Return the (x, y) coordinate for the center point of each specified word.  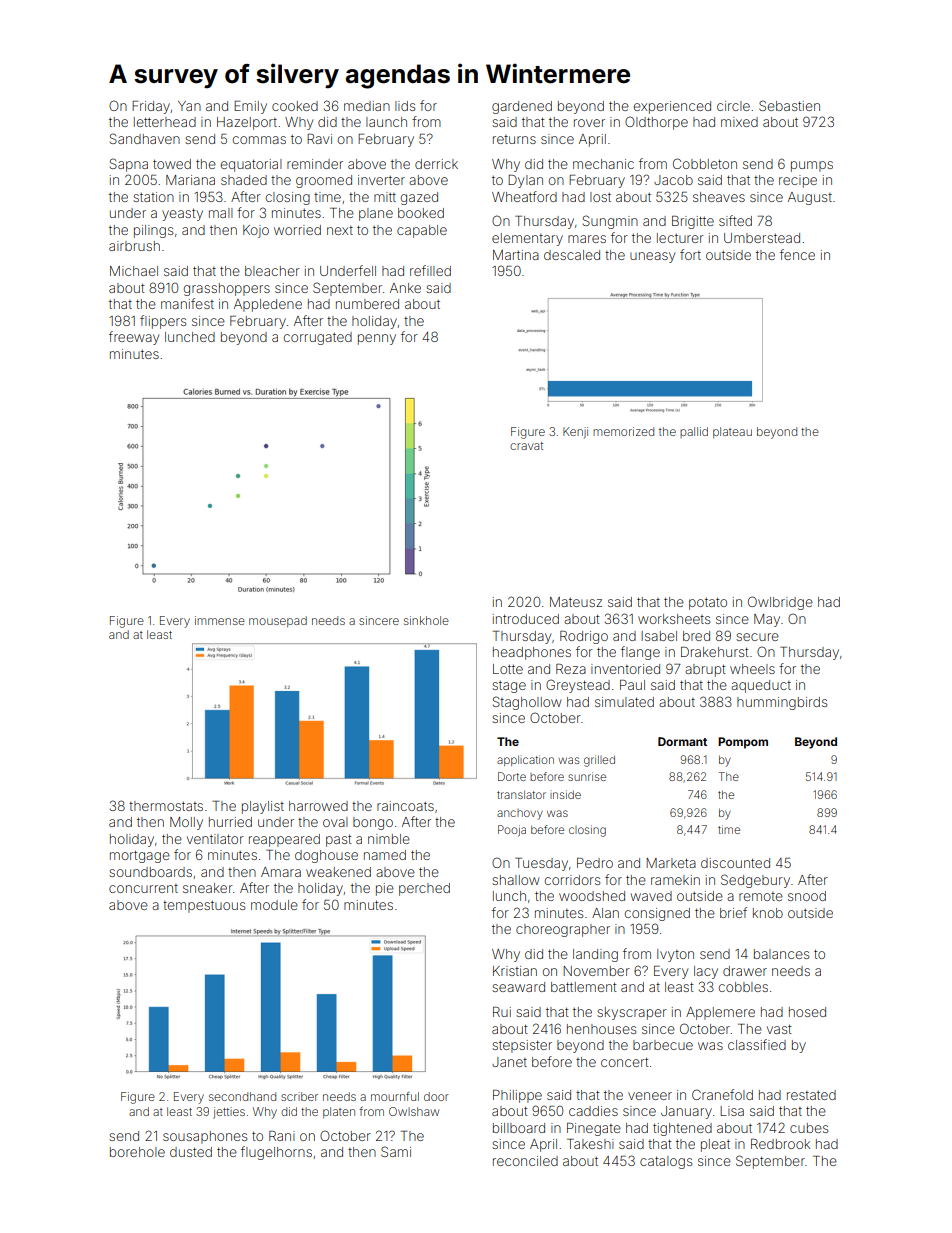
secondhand (242, 1096)
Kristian (515, 971)
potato (708, 603)
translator (521, 794)
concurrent (143, 888)
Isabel (659, 636)
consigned (657, 914)
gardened (522, 107)
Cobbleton (705, 163)
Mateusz (576, 602)
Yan (189, 106)
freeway (134, 338)
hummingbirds (782, 703)
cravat (526, 446)
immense (220, 620)
